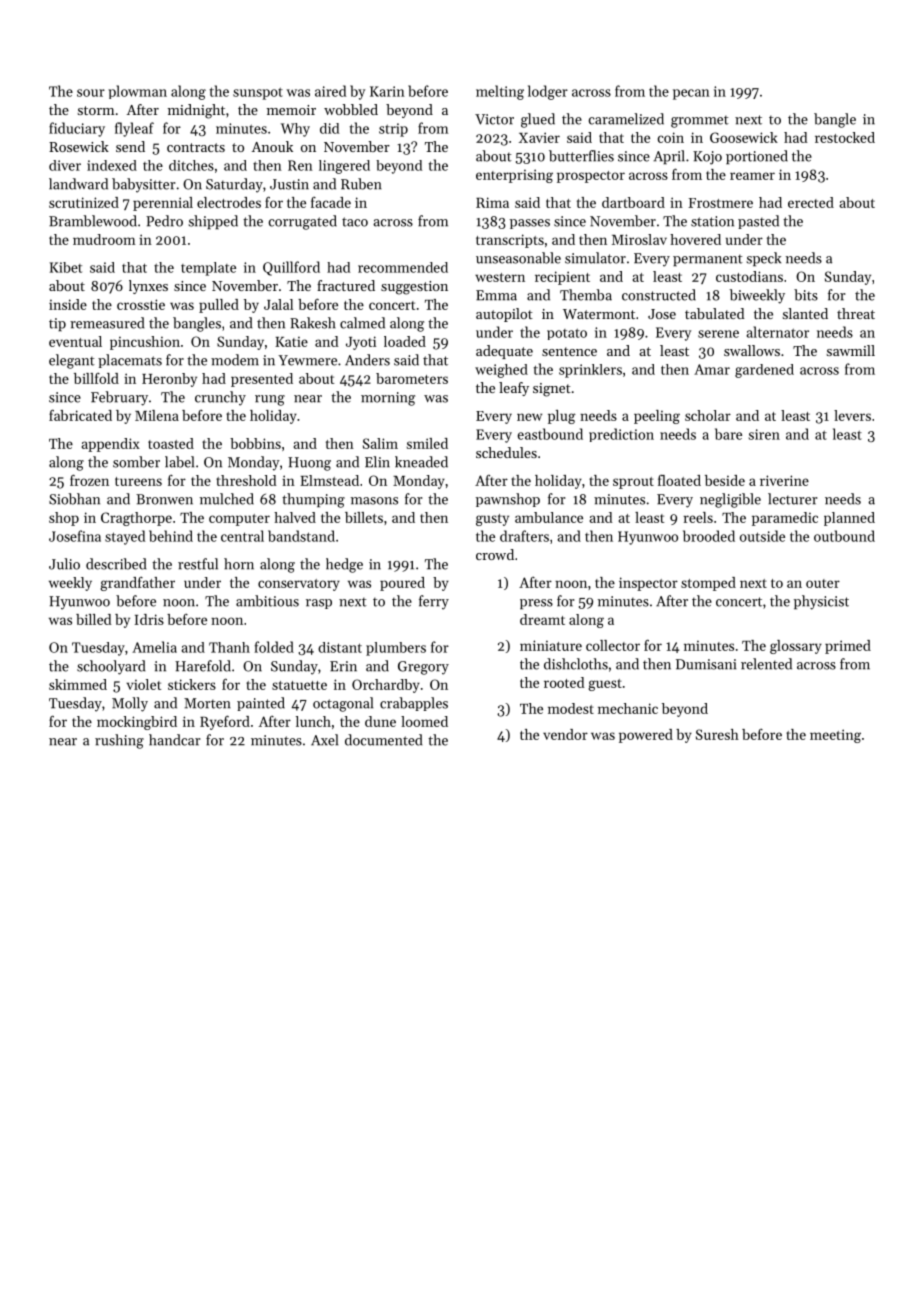  I want to click on melting, so click(500, 92).
